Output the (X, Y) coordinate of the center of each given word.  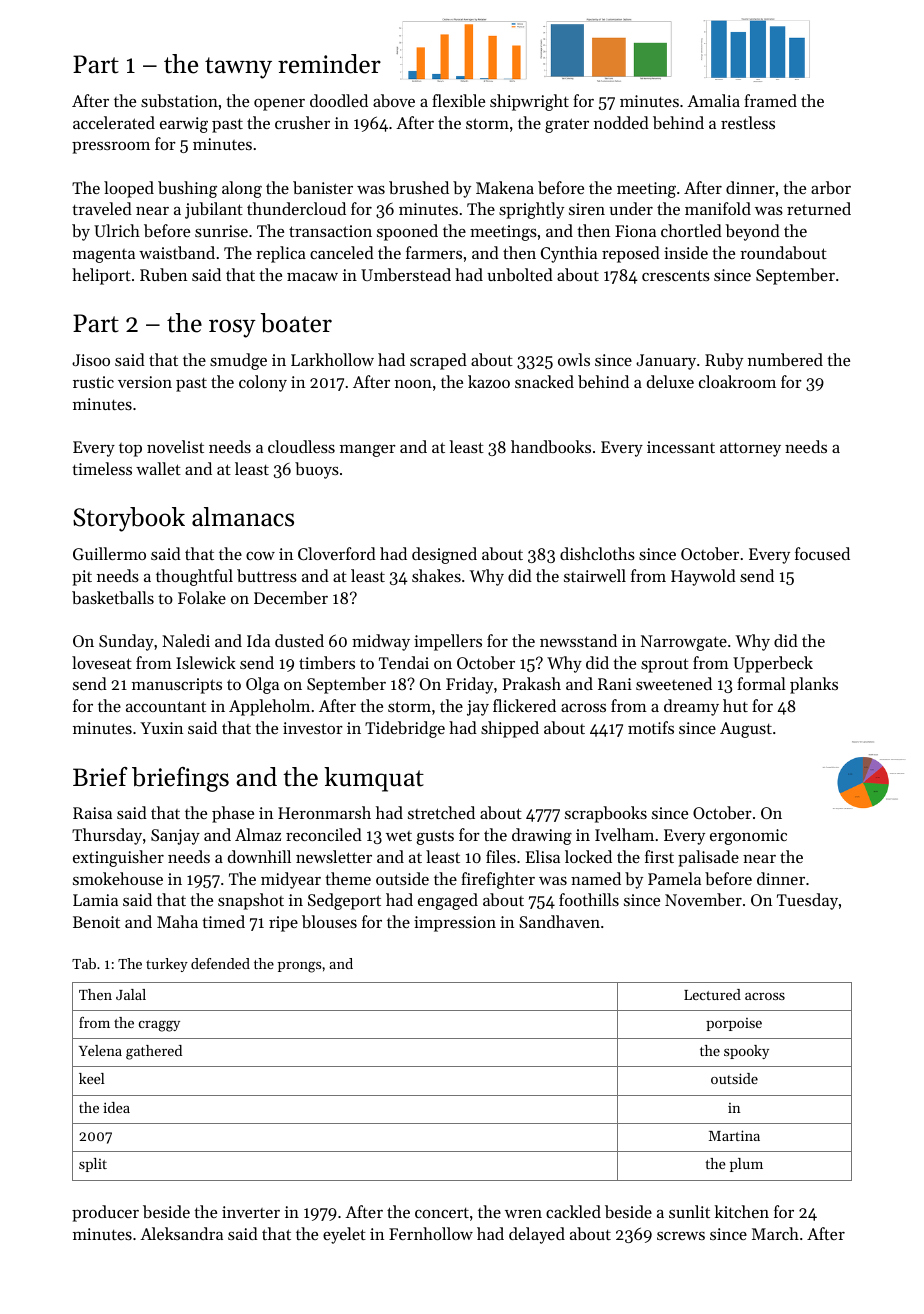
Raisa (92, 813)
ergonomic (748, 837)
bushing (187, 189)
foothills (589, 899)
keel (92, 1078)
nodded (621, 122)
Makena (505, 187)
